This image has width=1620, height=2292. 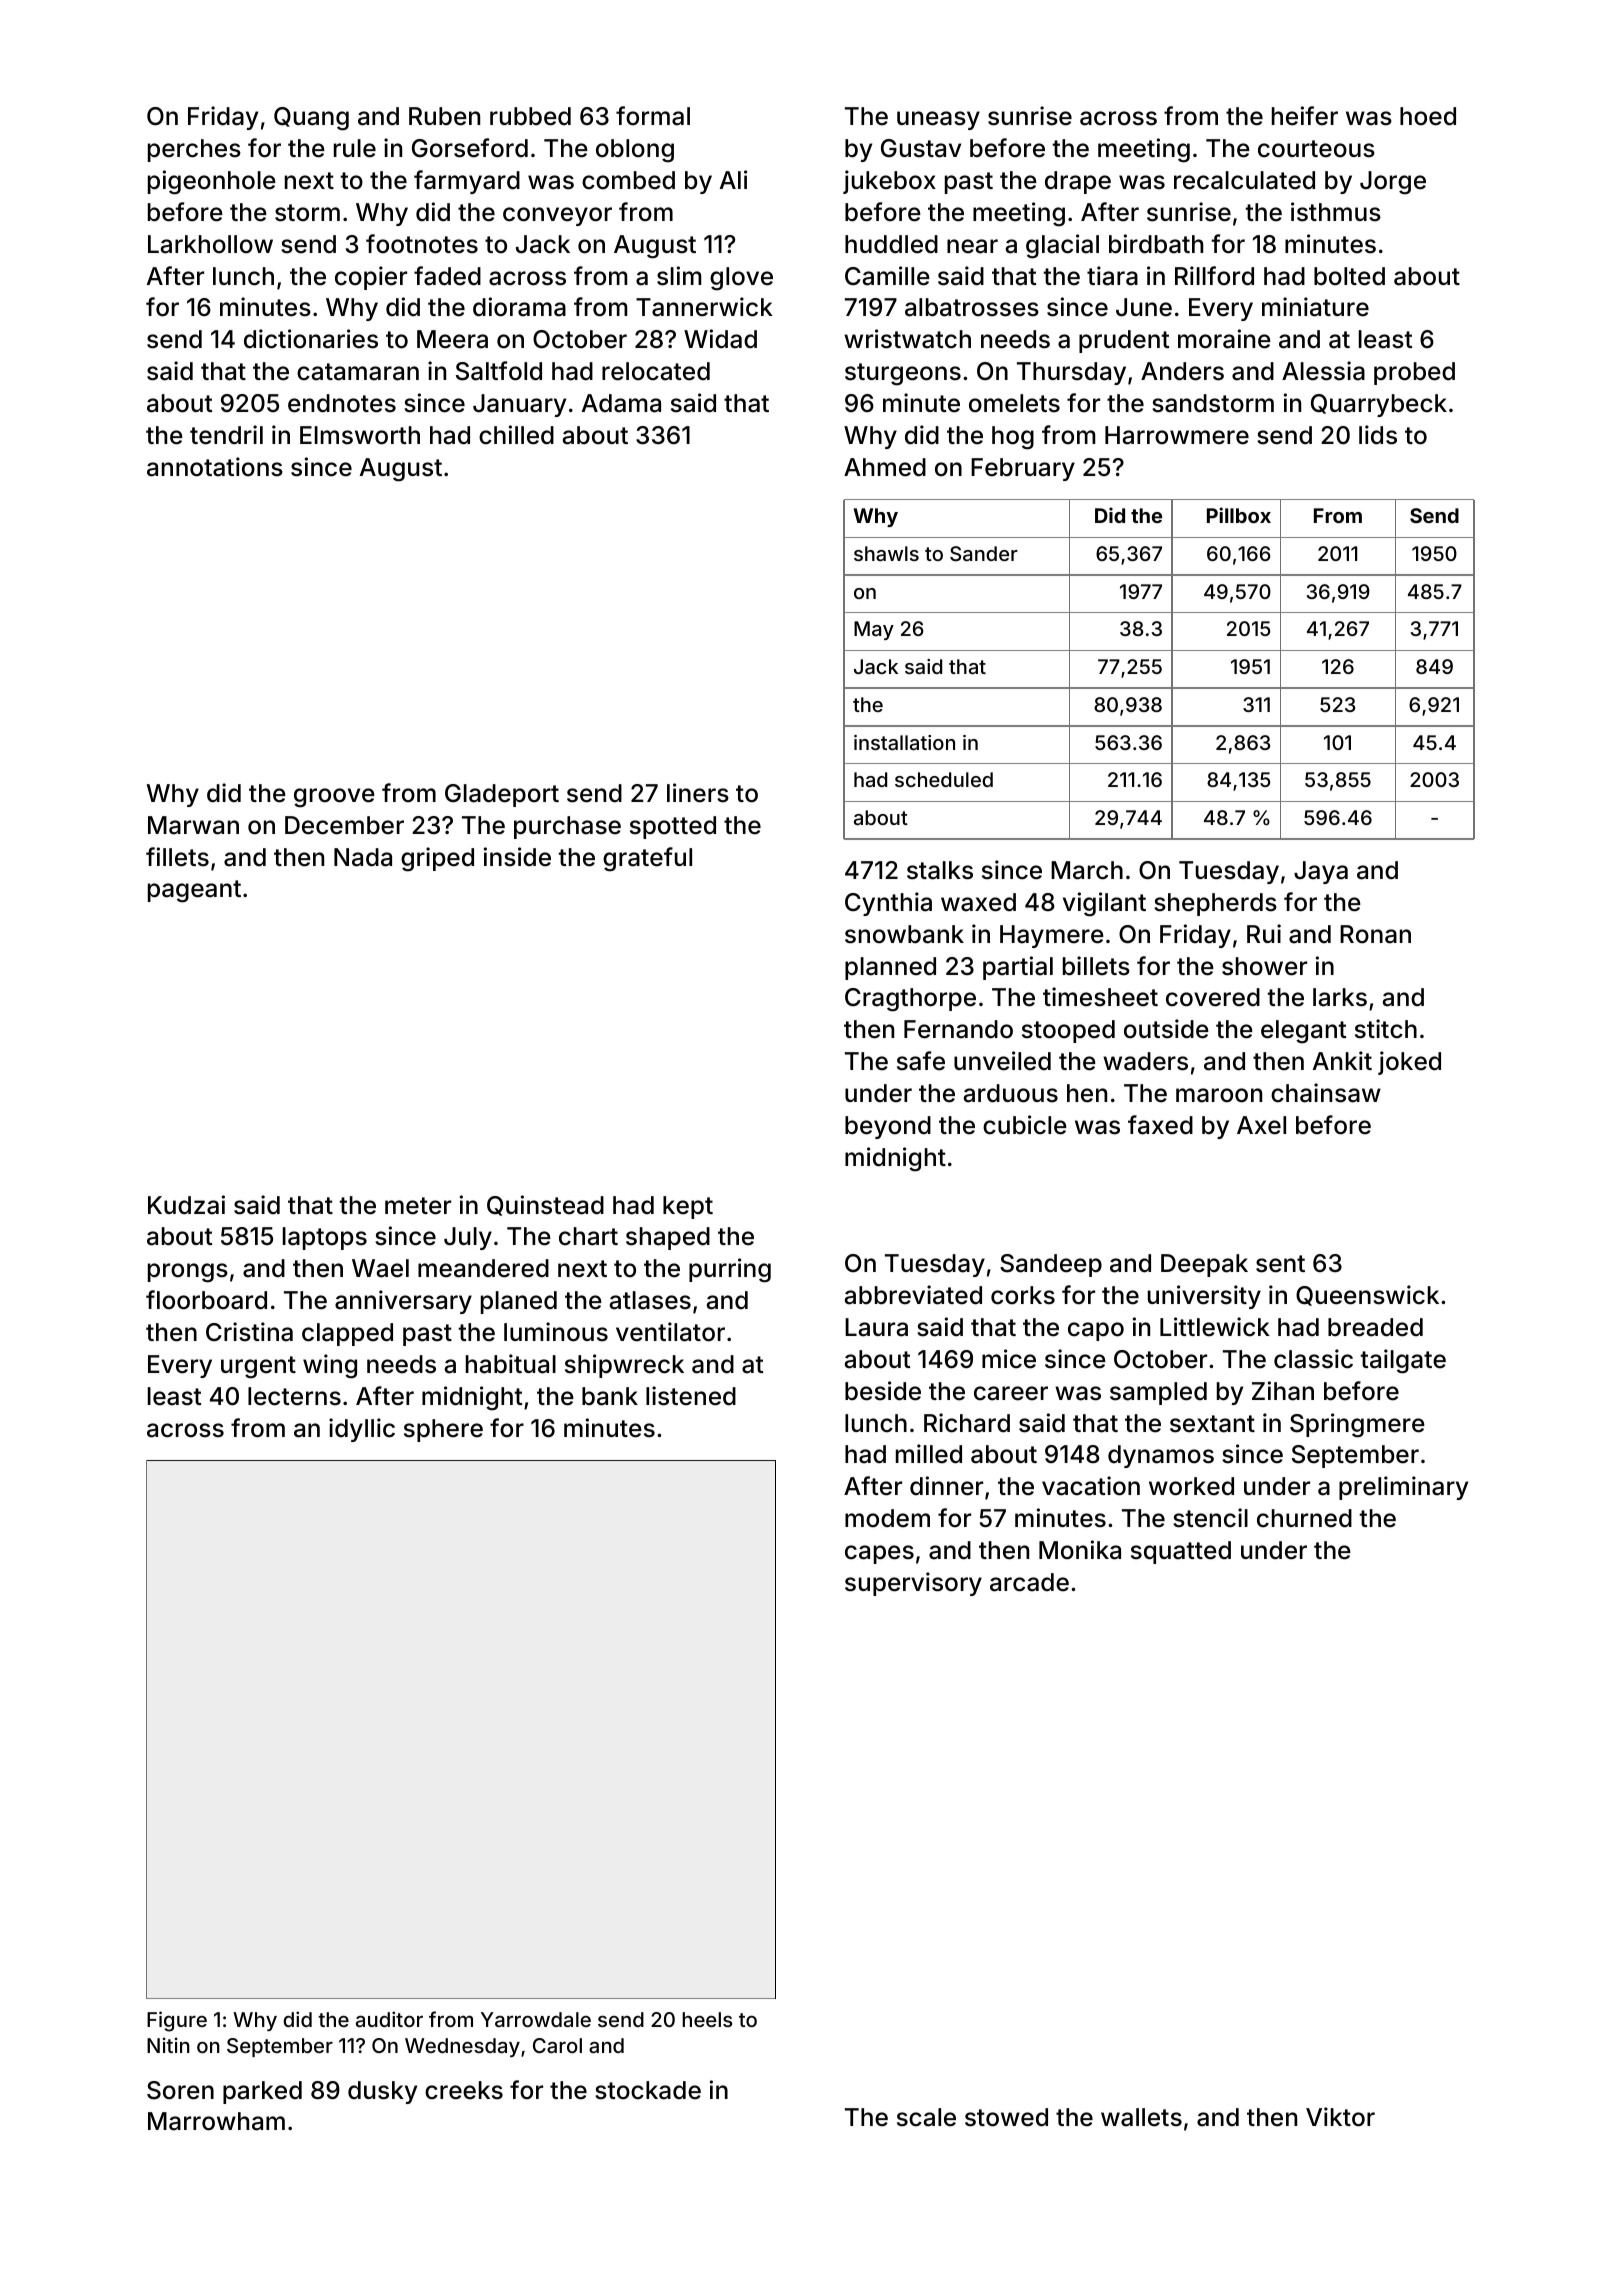 What do you see at coordinates (926, 2117) in the image?
I see `scale` at bounding box center [926, 2117].
